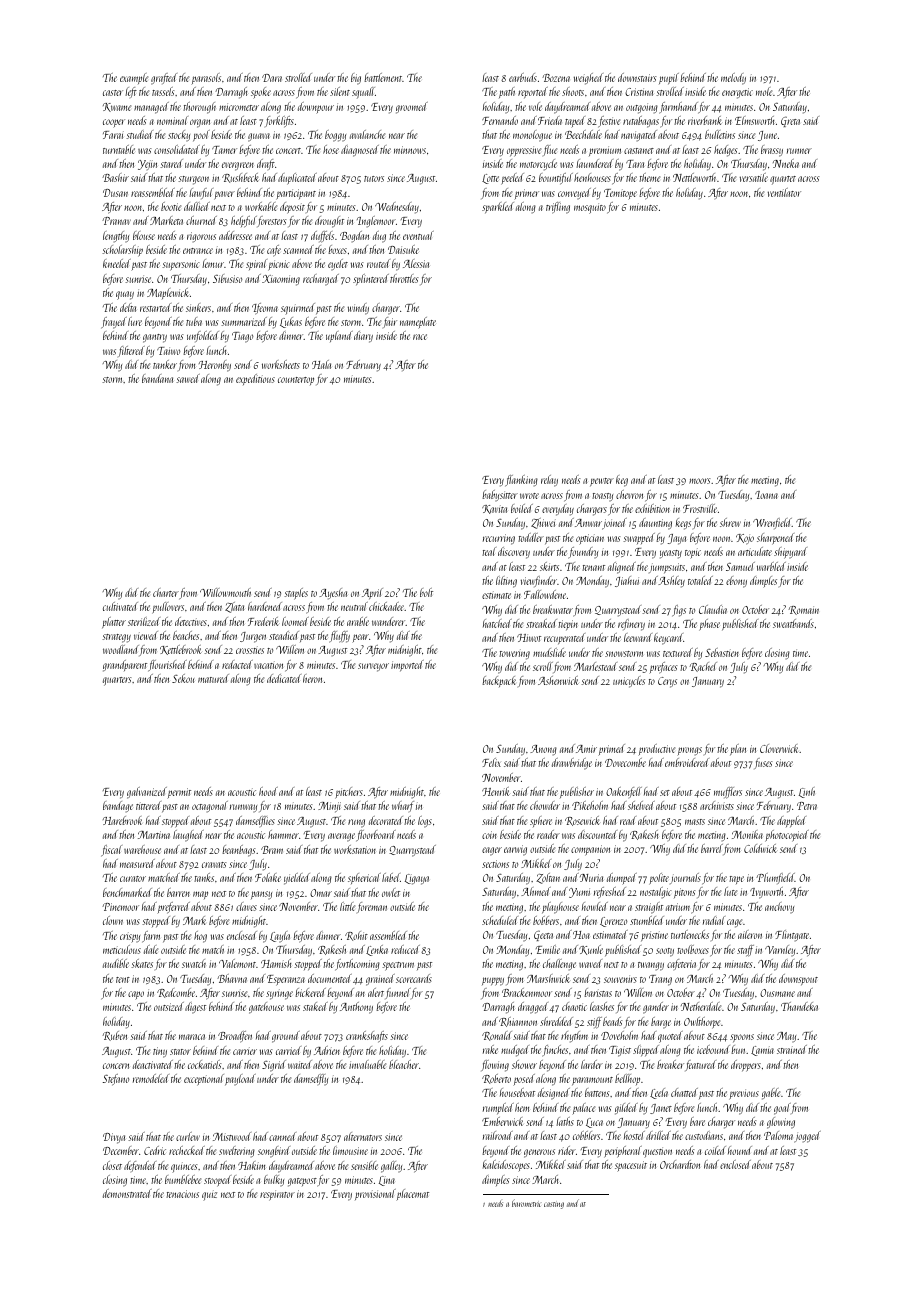  I want to click on Dara, so click(272, 78).
